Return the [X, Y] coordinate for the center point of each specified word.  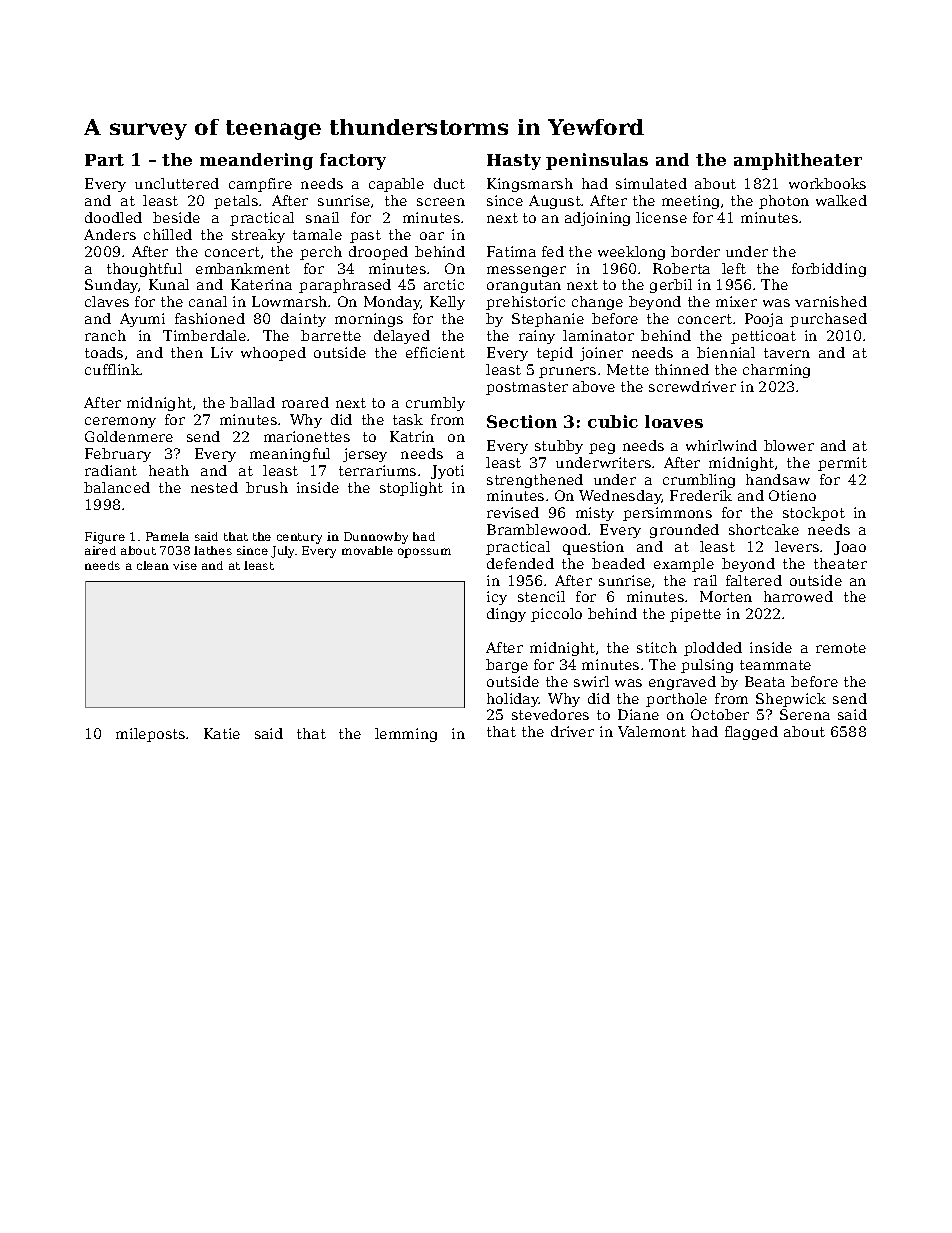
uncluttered [177, 183]
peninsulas [597, 161]
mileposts [150, 735]
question [593, 548]
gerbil [671, 286]
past [365, 236]
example [684, 565]
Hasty [514, 162]
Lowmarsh [289, 301]
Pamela [167, 536]
